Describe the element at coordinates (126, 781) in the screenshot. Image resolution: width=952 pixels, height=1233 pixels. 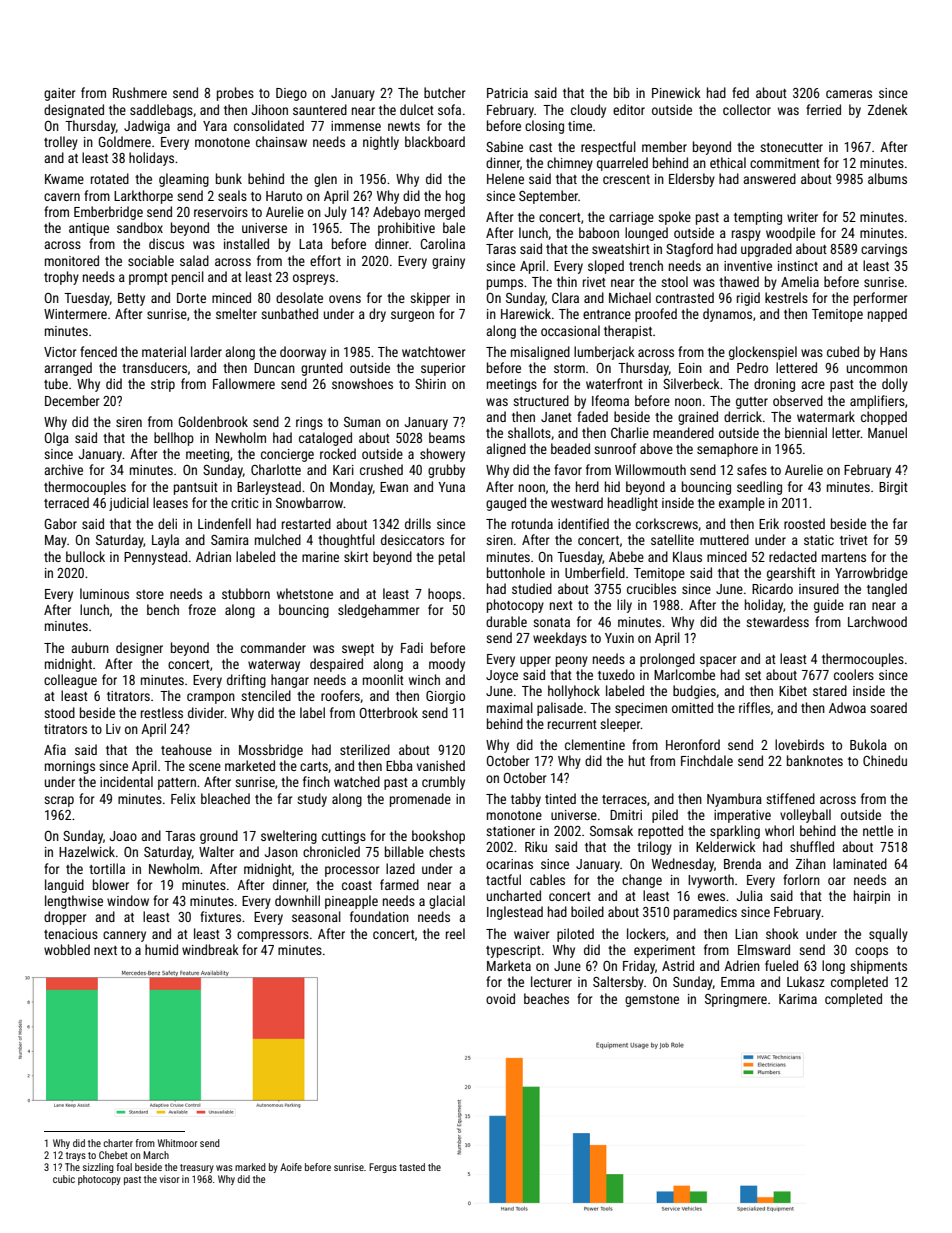
I see `incidental` at that location.
